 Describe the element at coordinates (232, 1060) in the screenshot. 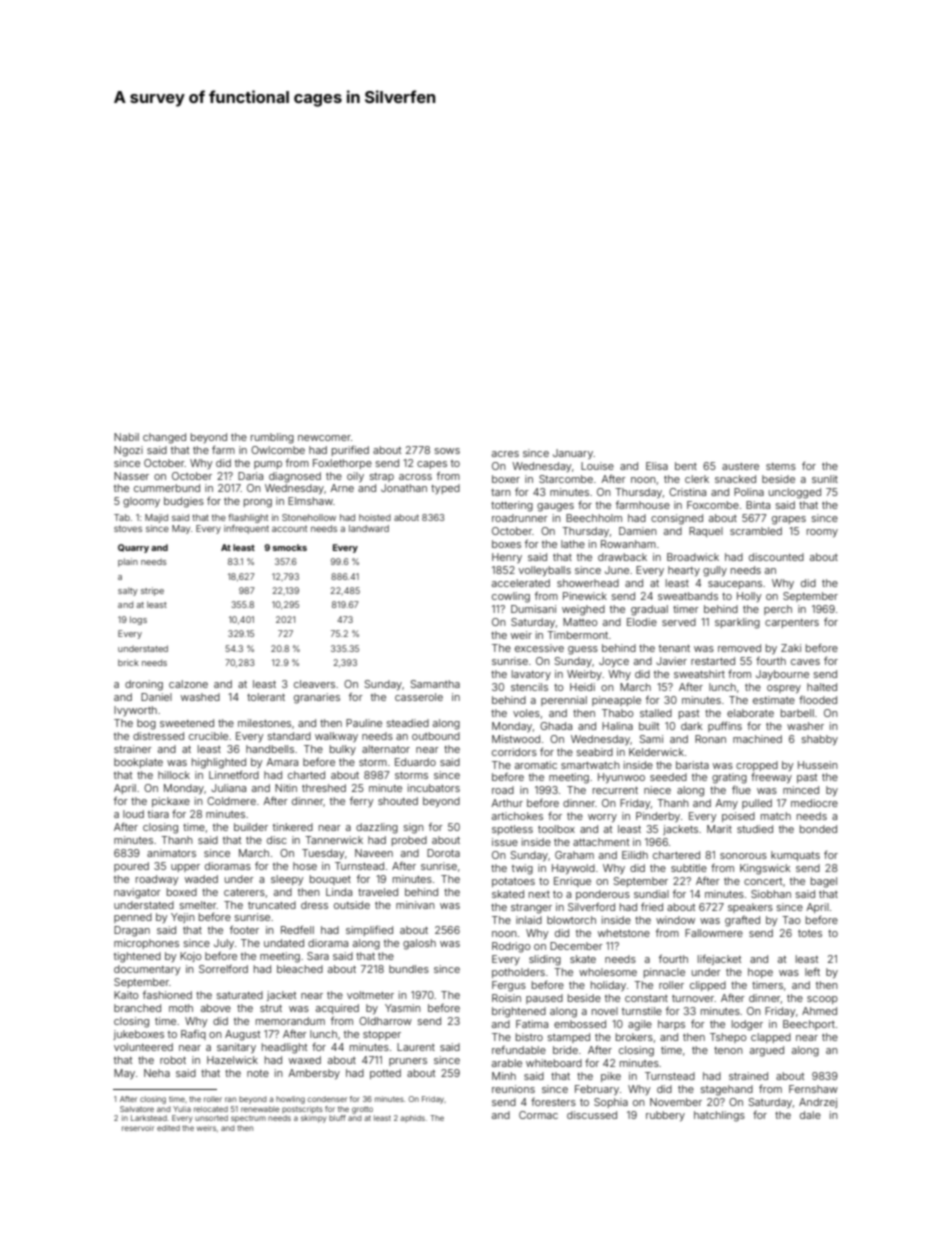

I see `Hazelwick` at that location.
